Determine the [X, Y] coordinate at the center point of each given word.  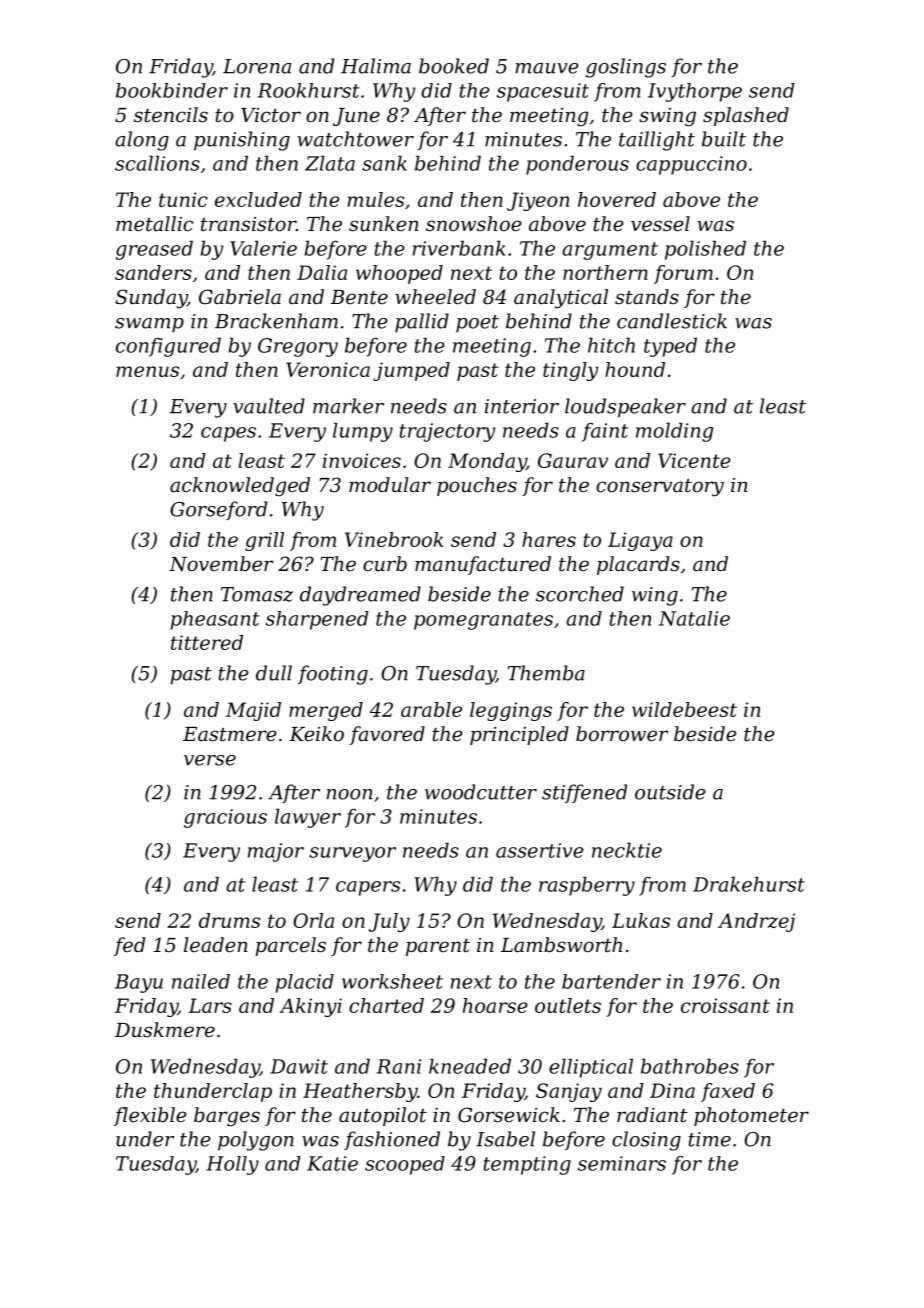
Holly [232, 1165]
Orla [313, 920]
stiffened [584, 793]
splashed [746, 116]
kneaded [470, 1066]
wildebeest [684, 709]
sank [384, 163]
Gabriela [240, 297]
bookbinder [172, 90]
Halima [376, 66]
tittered [207, 642]
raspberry [587, 886]
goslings [626, 68]
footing [333, 675]
